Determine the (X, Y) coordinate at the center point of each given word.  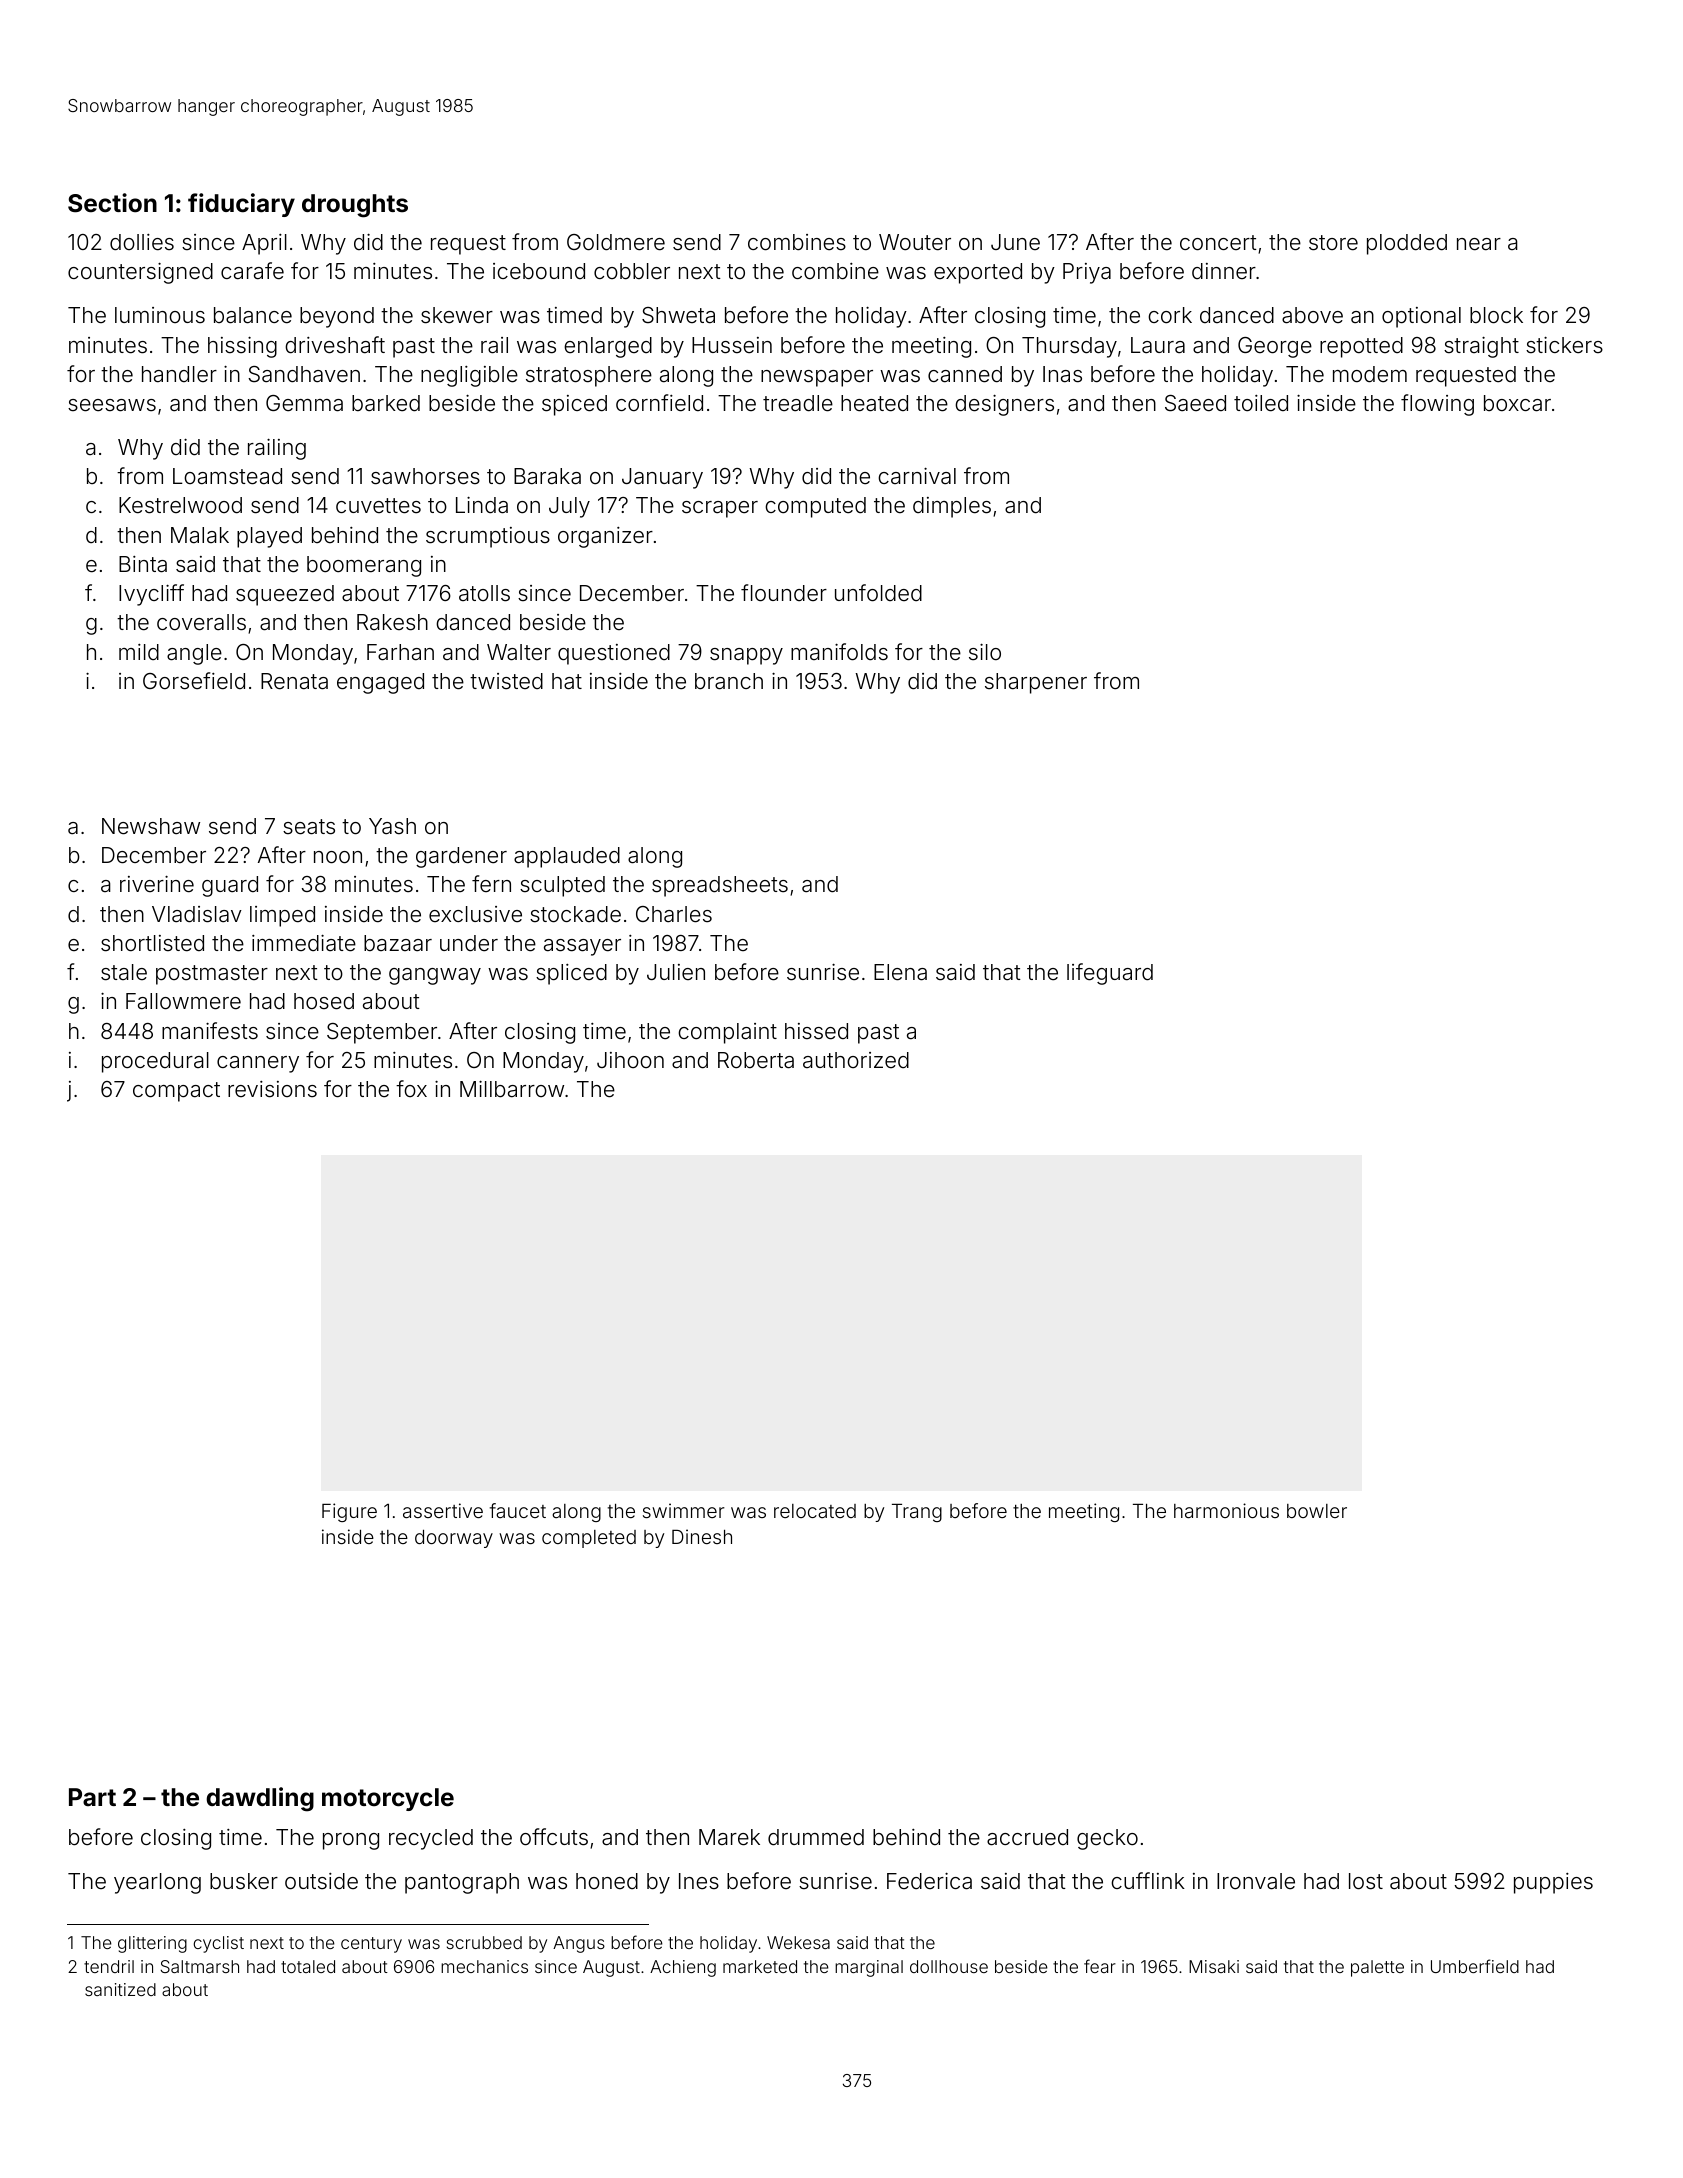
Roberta (756, 1060)
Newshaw (151, 826)
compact (176, 1092)
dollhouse (949, 1966)
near (1479, 244)
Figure (349, 1512)
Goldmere (616, 242)
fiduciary (241, 205)
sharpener (1036, 683)
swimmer (684, 1510)
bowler (1317, 1511)
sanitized (120, 1989)
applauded (567, 857)
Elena (900, 972)
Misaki (1214, 1966)
